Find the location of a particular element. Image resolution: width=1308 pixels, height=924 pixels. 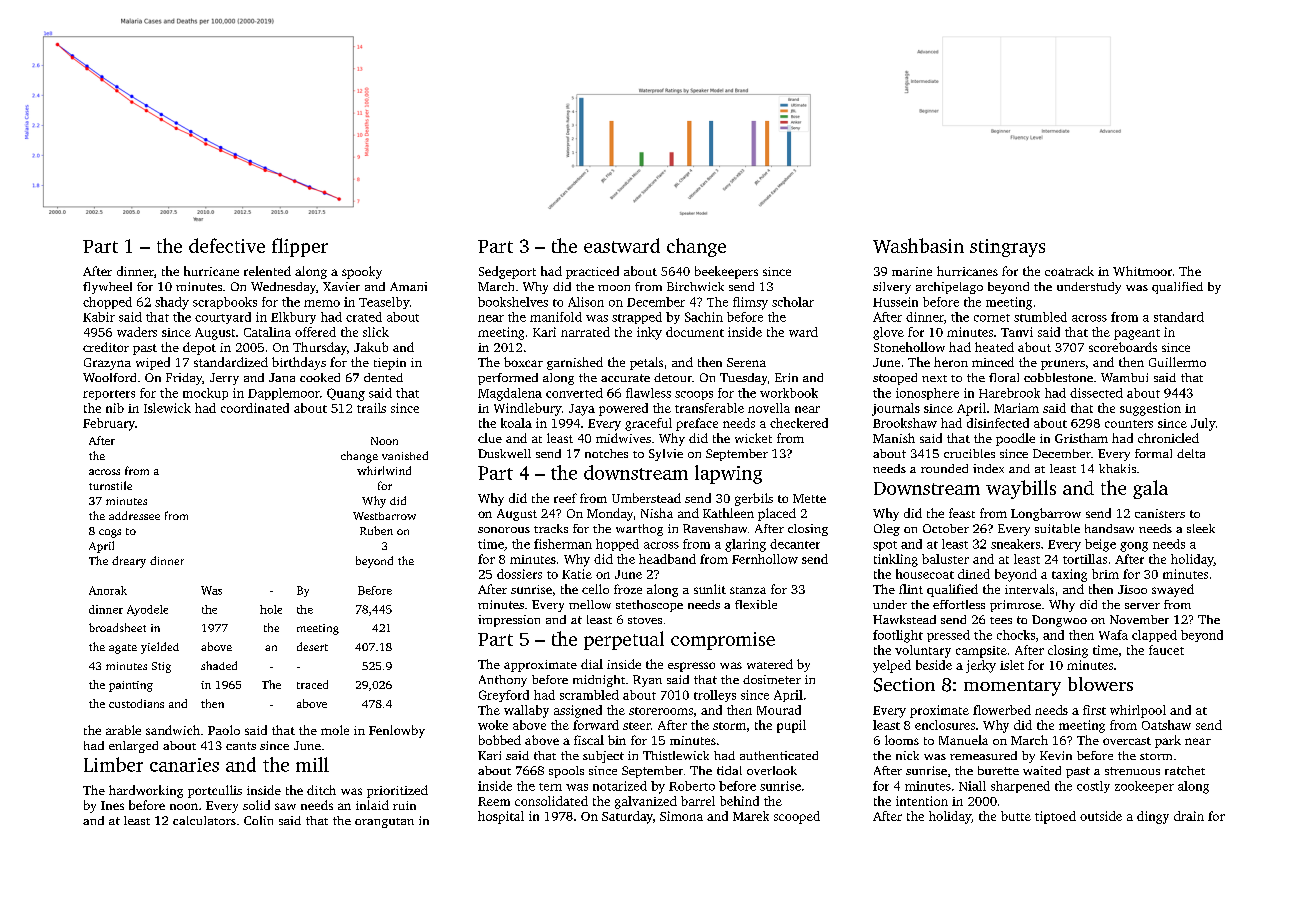

sleek is located at coordinates (1201, 528).
